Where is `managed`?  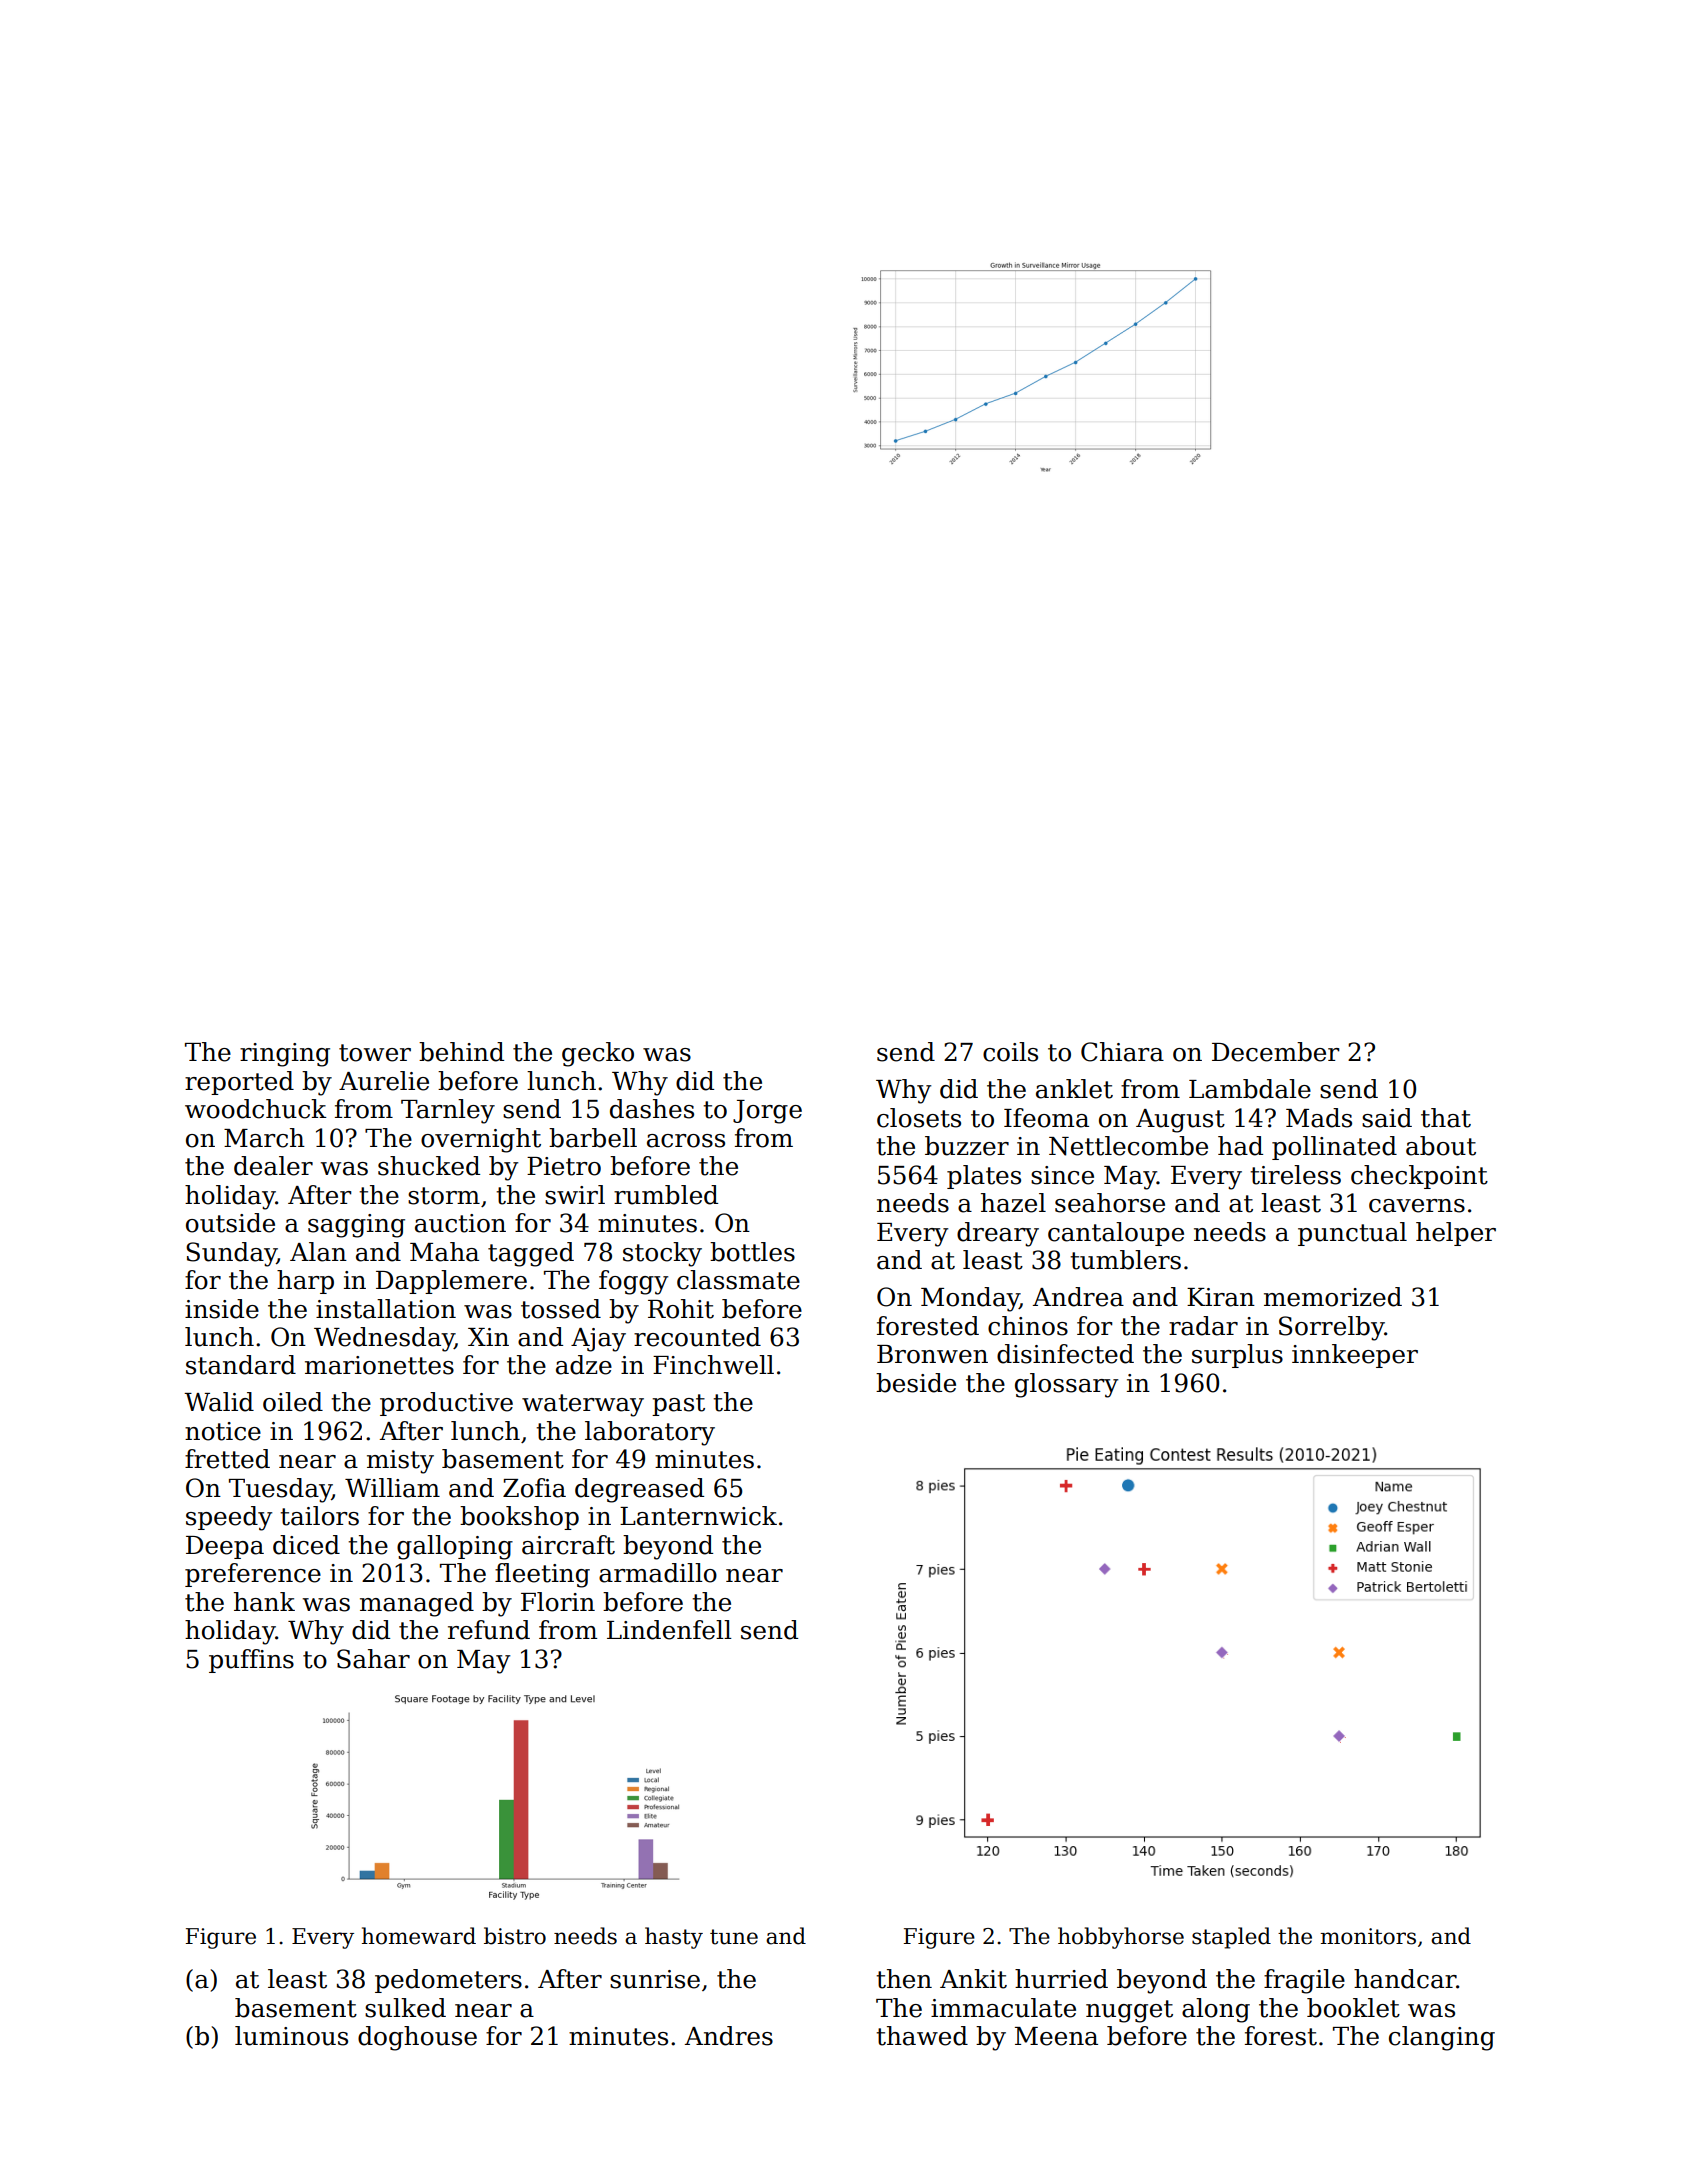
managed is located at coordinates (417, 1604).
